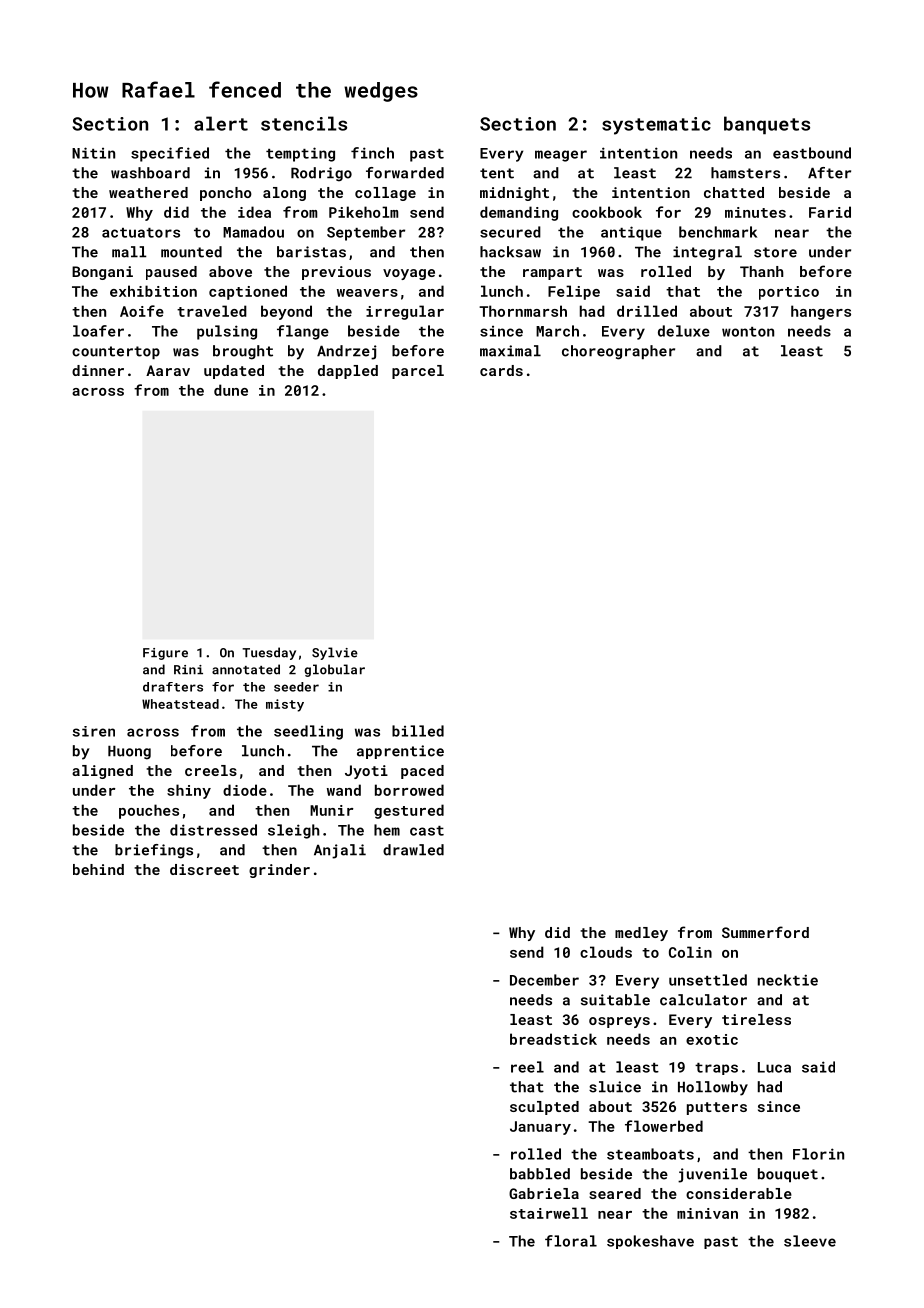 This document has width=924, height=1308. Describe the element at coordinates (221, 123) in the document. I see `alert` at that location.
